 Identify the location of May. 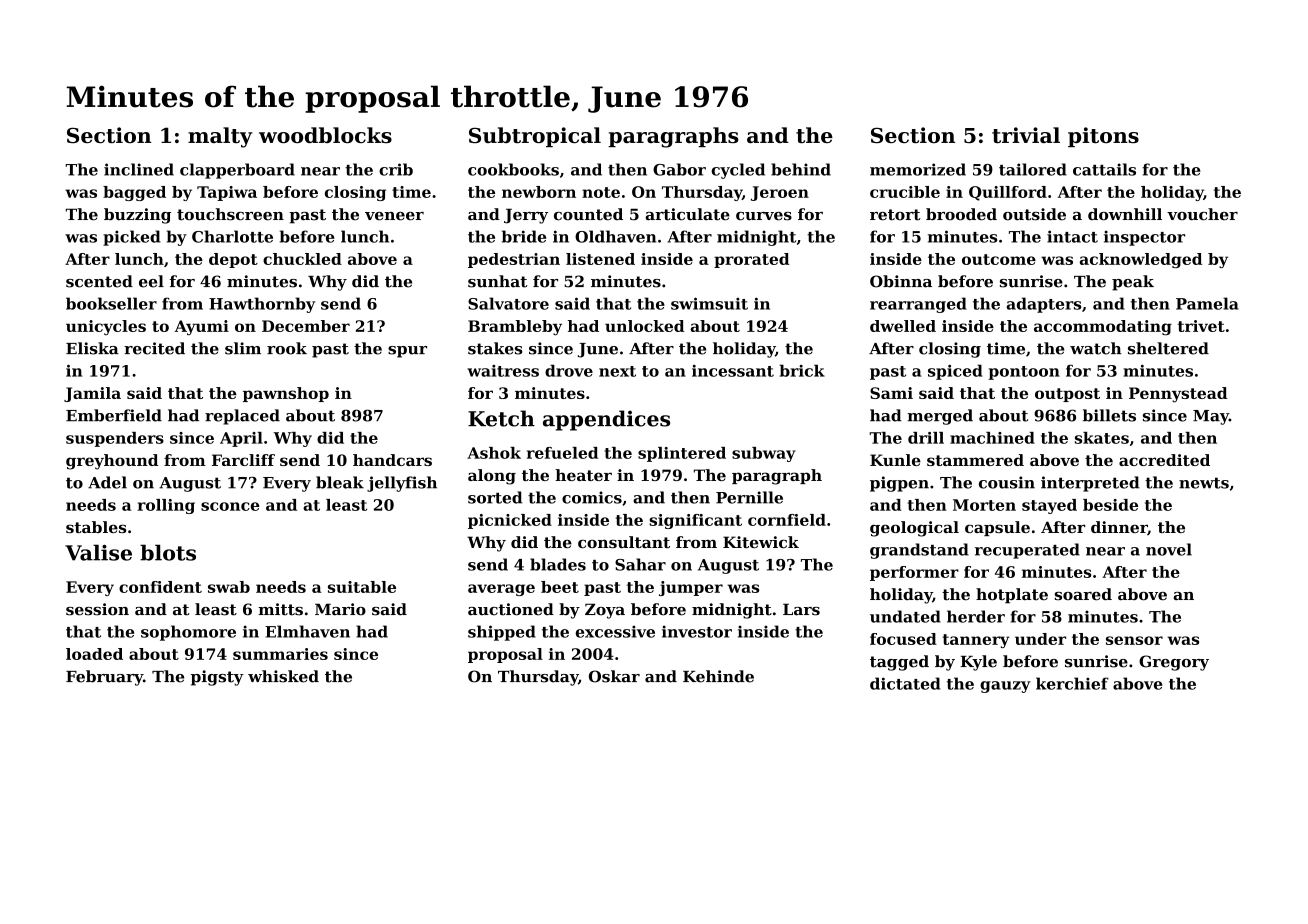
(1211, 417).
